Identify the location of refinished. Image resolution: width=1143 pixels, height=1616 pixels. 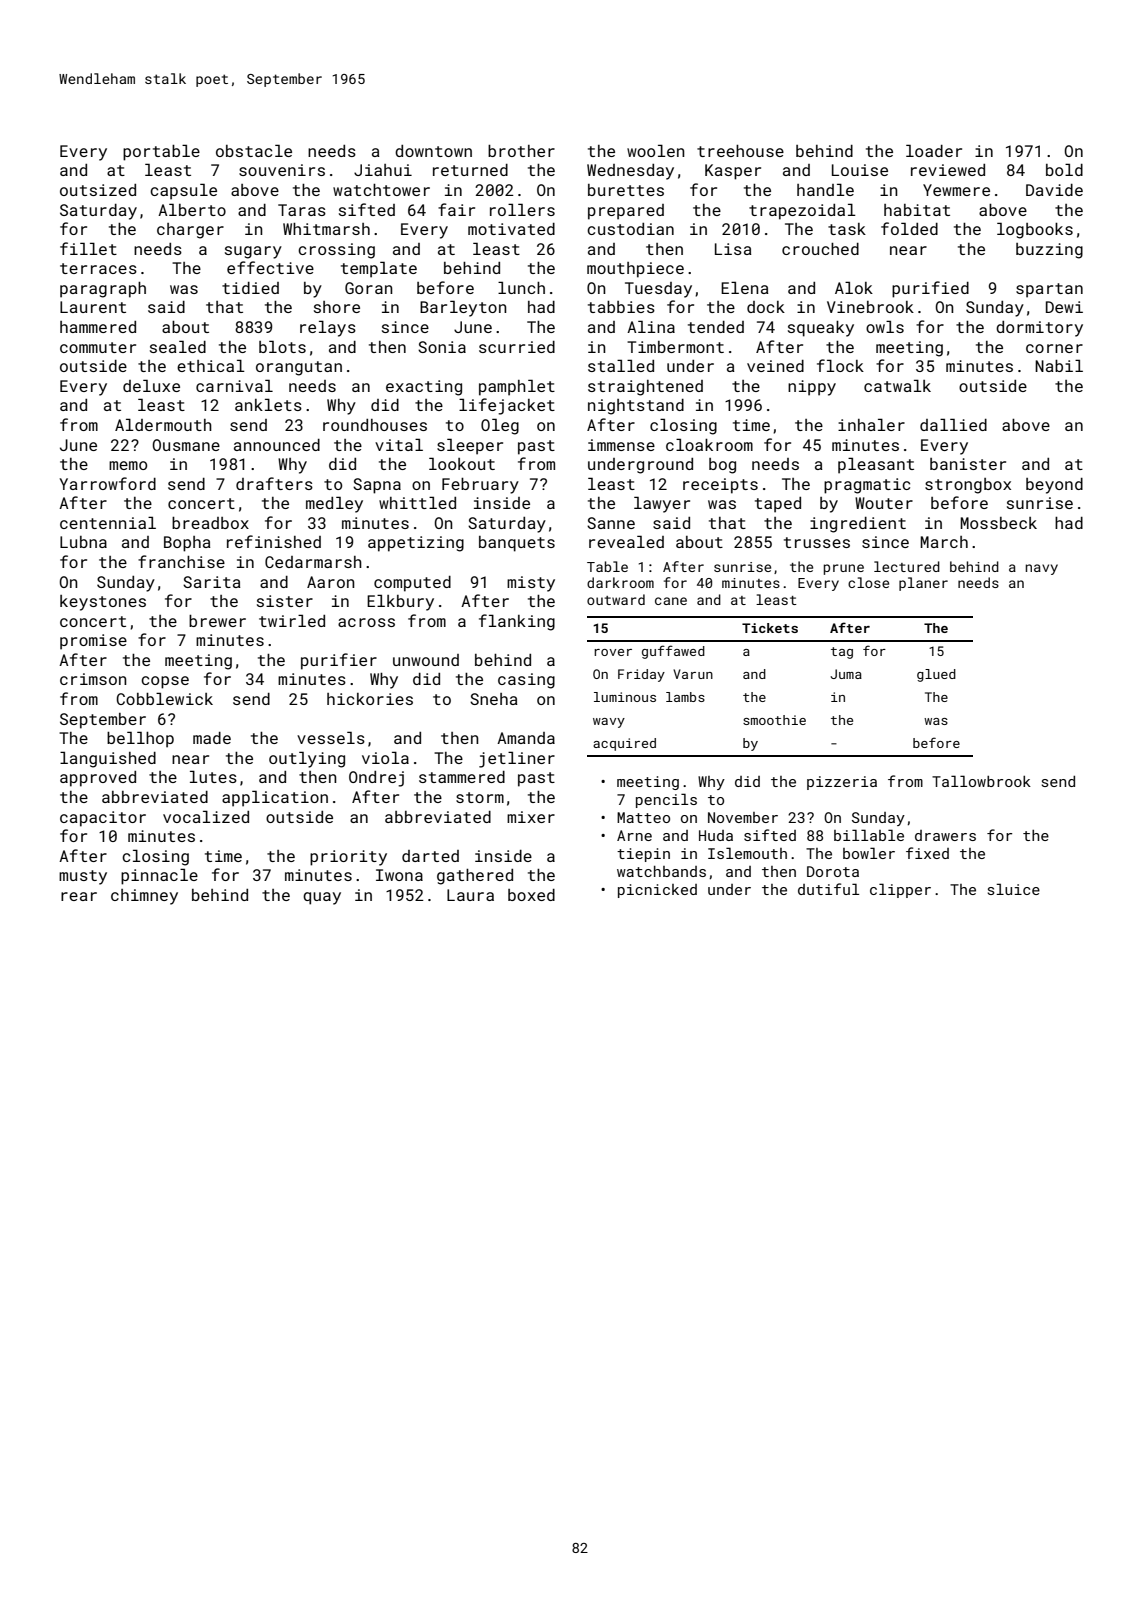
(274, 541).
